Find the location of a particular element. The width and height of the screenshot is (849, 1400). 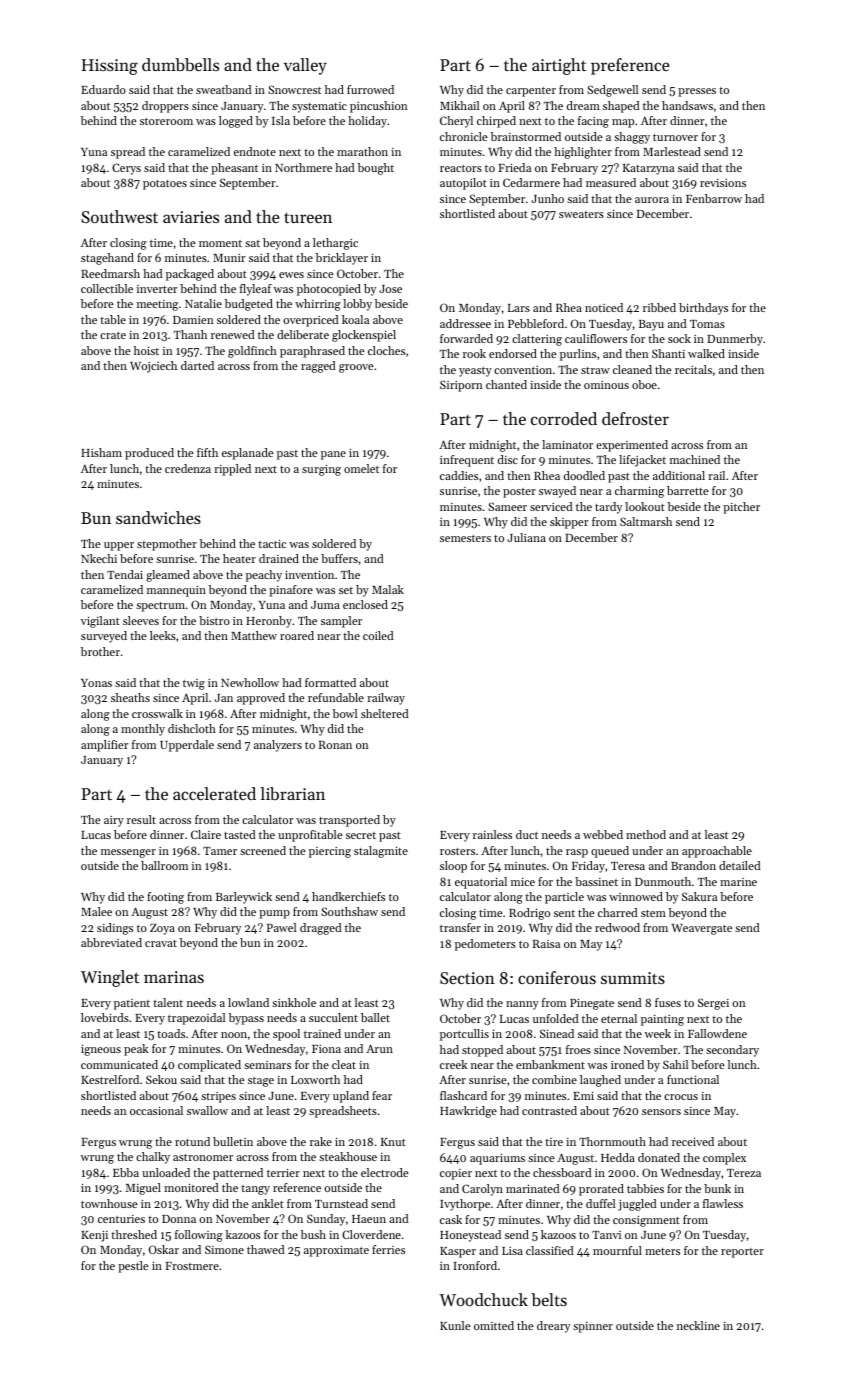

spinner is located at coordinates (593, 1327).
